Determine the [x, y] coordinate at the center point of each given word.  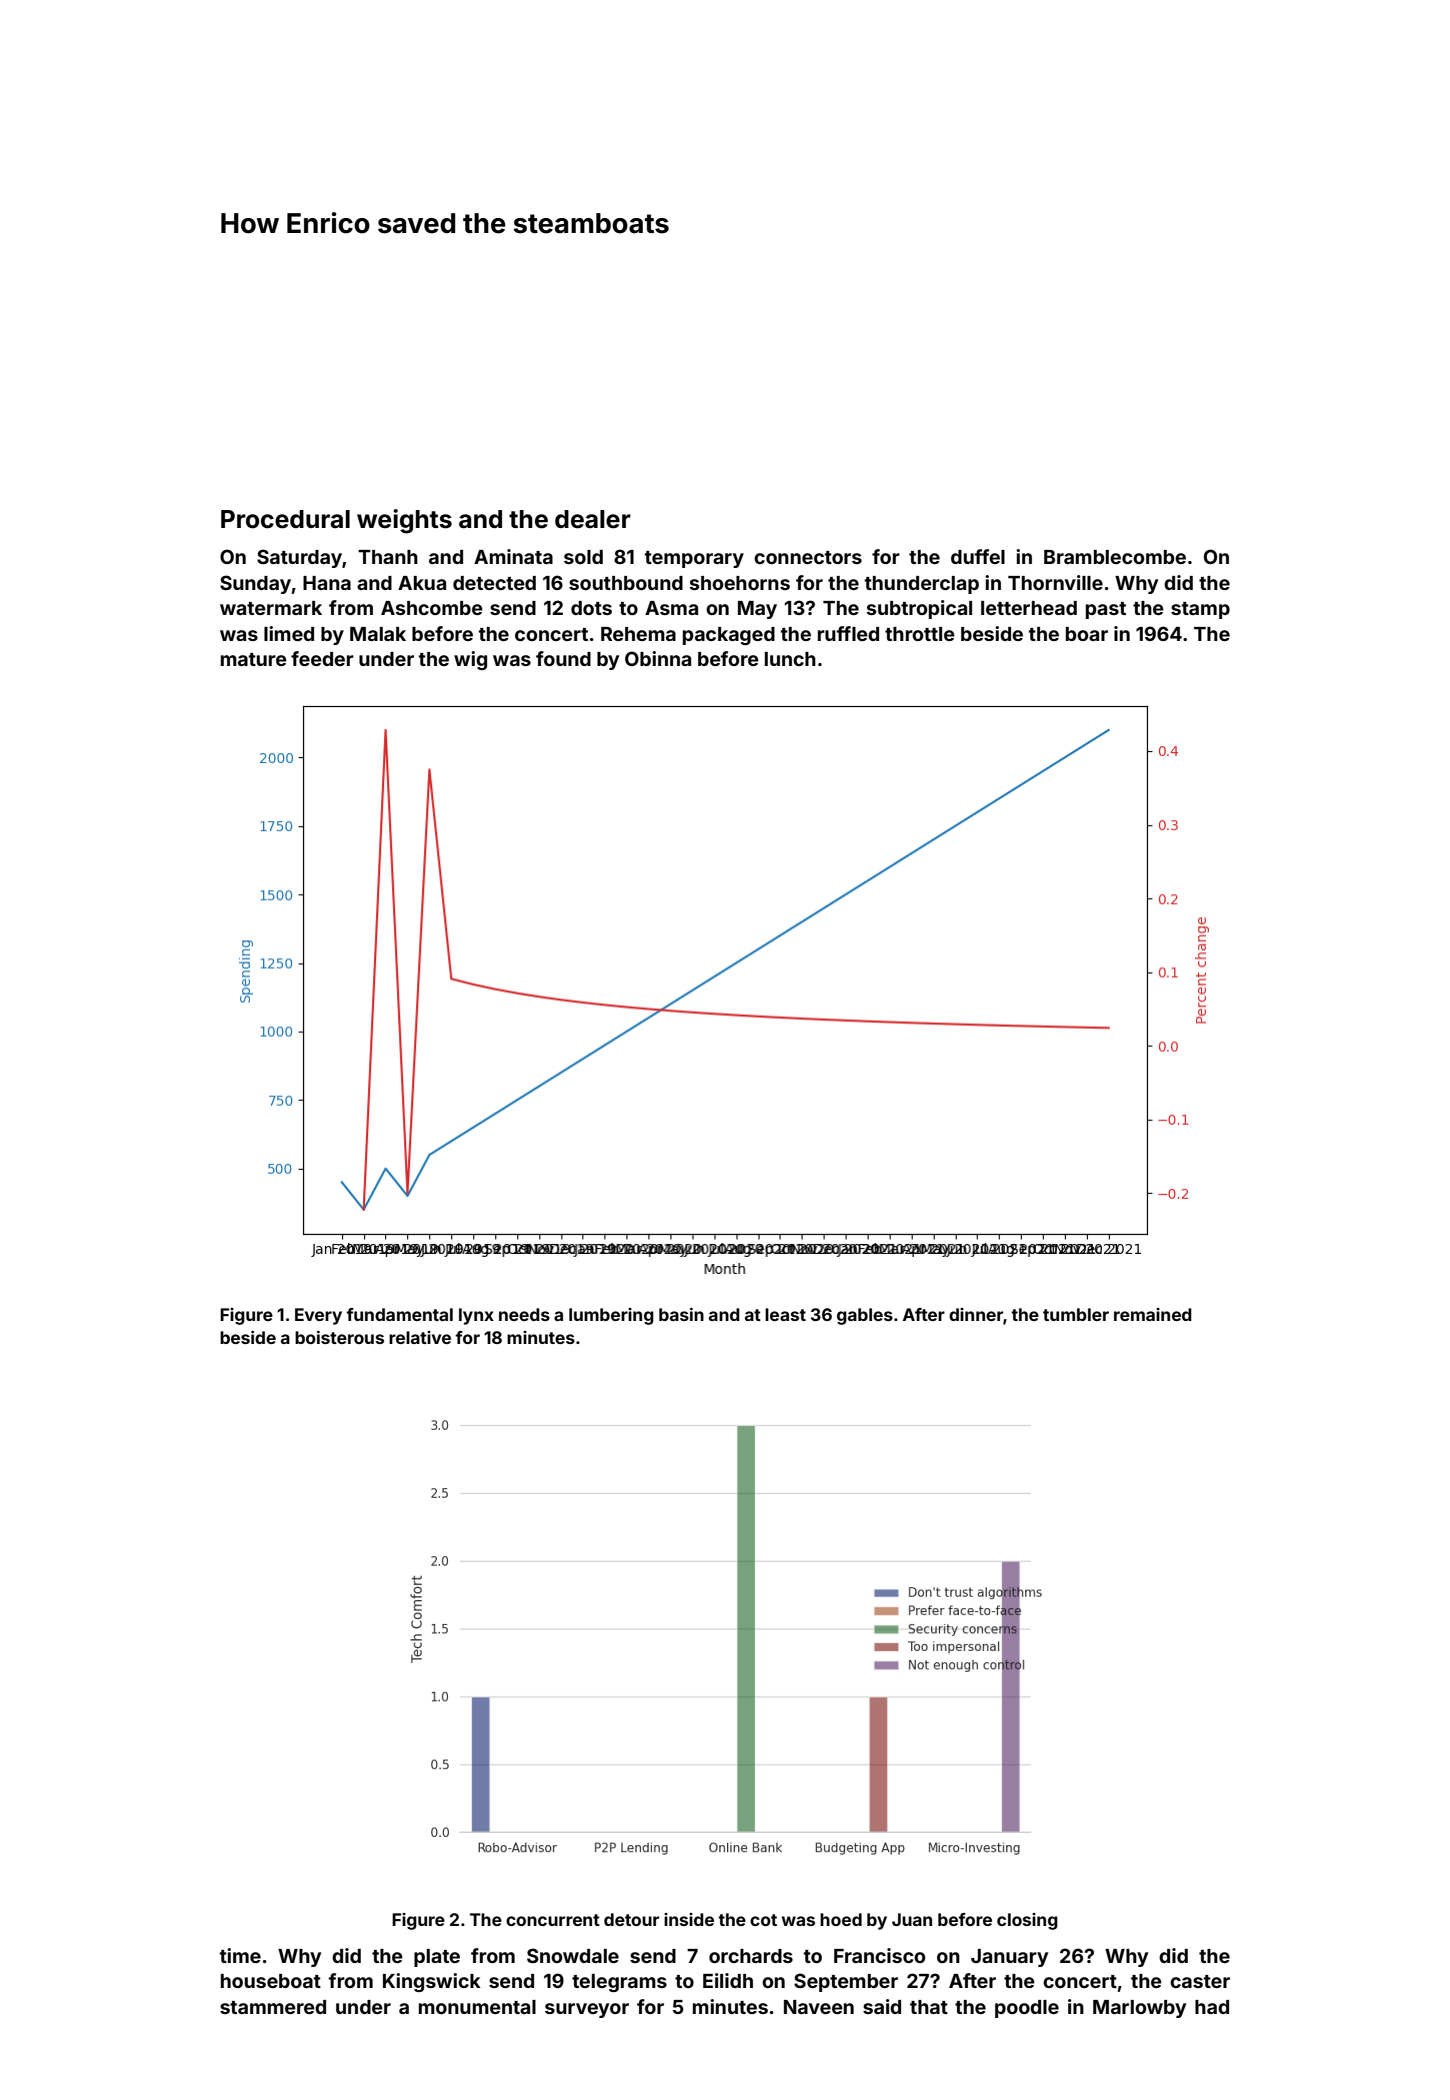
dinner [976, 1314]
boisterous [339, 1337]
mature [254, 659]
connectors [808, 557]
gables [865, 1316]
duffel [978, 556]
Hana [327, 583]
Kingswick [432, 1982]
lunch [790, 659]
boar [1087, 634]
